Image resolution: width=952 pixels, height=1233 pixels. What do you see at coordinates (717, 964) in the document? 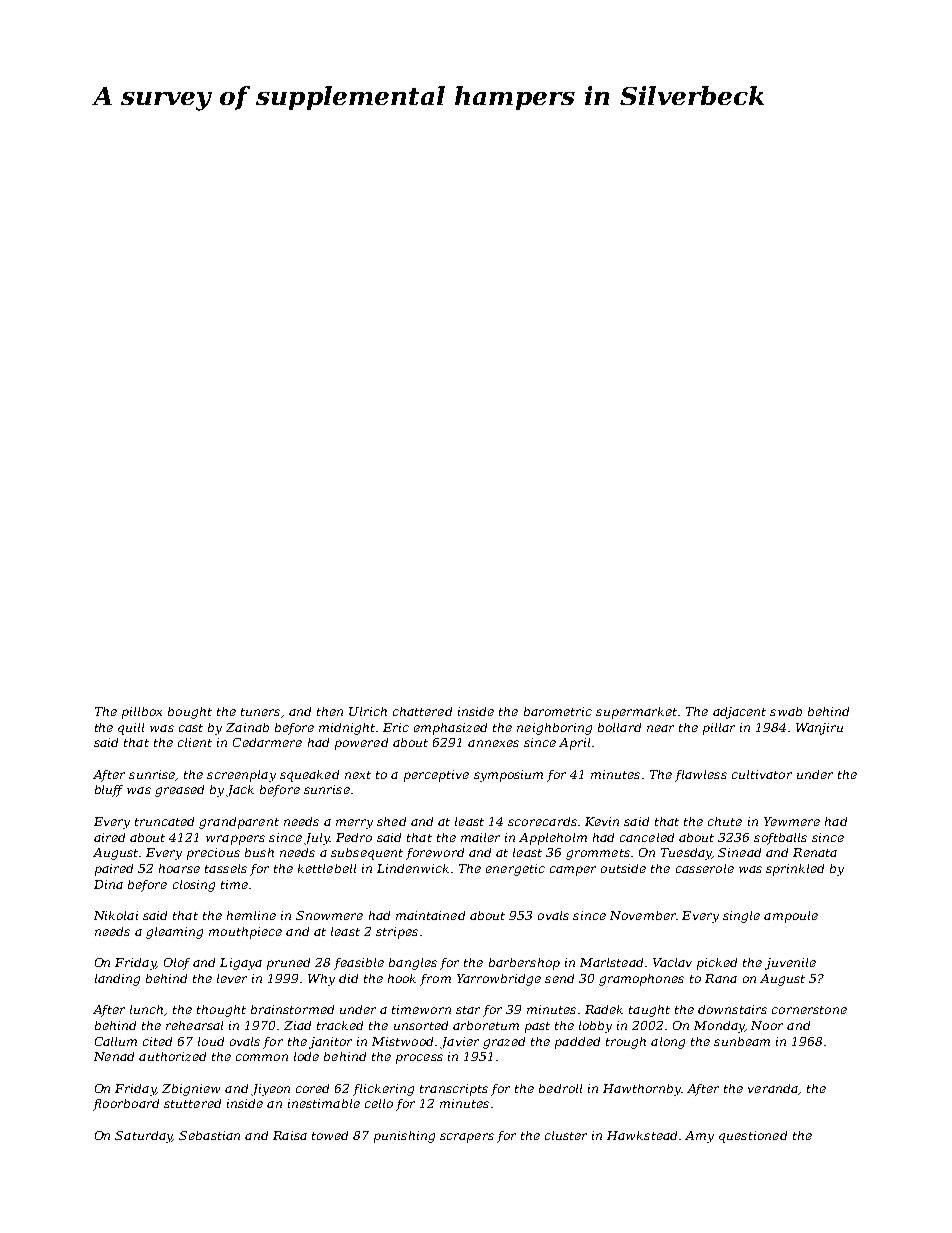
I see `picked` at bounding box center [717, 964].
